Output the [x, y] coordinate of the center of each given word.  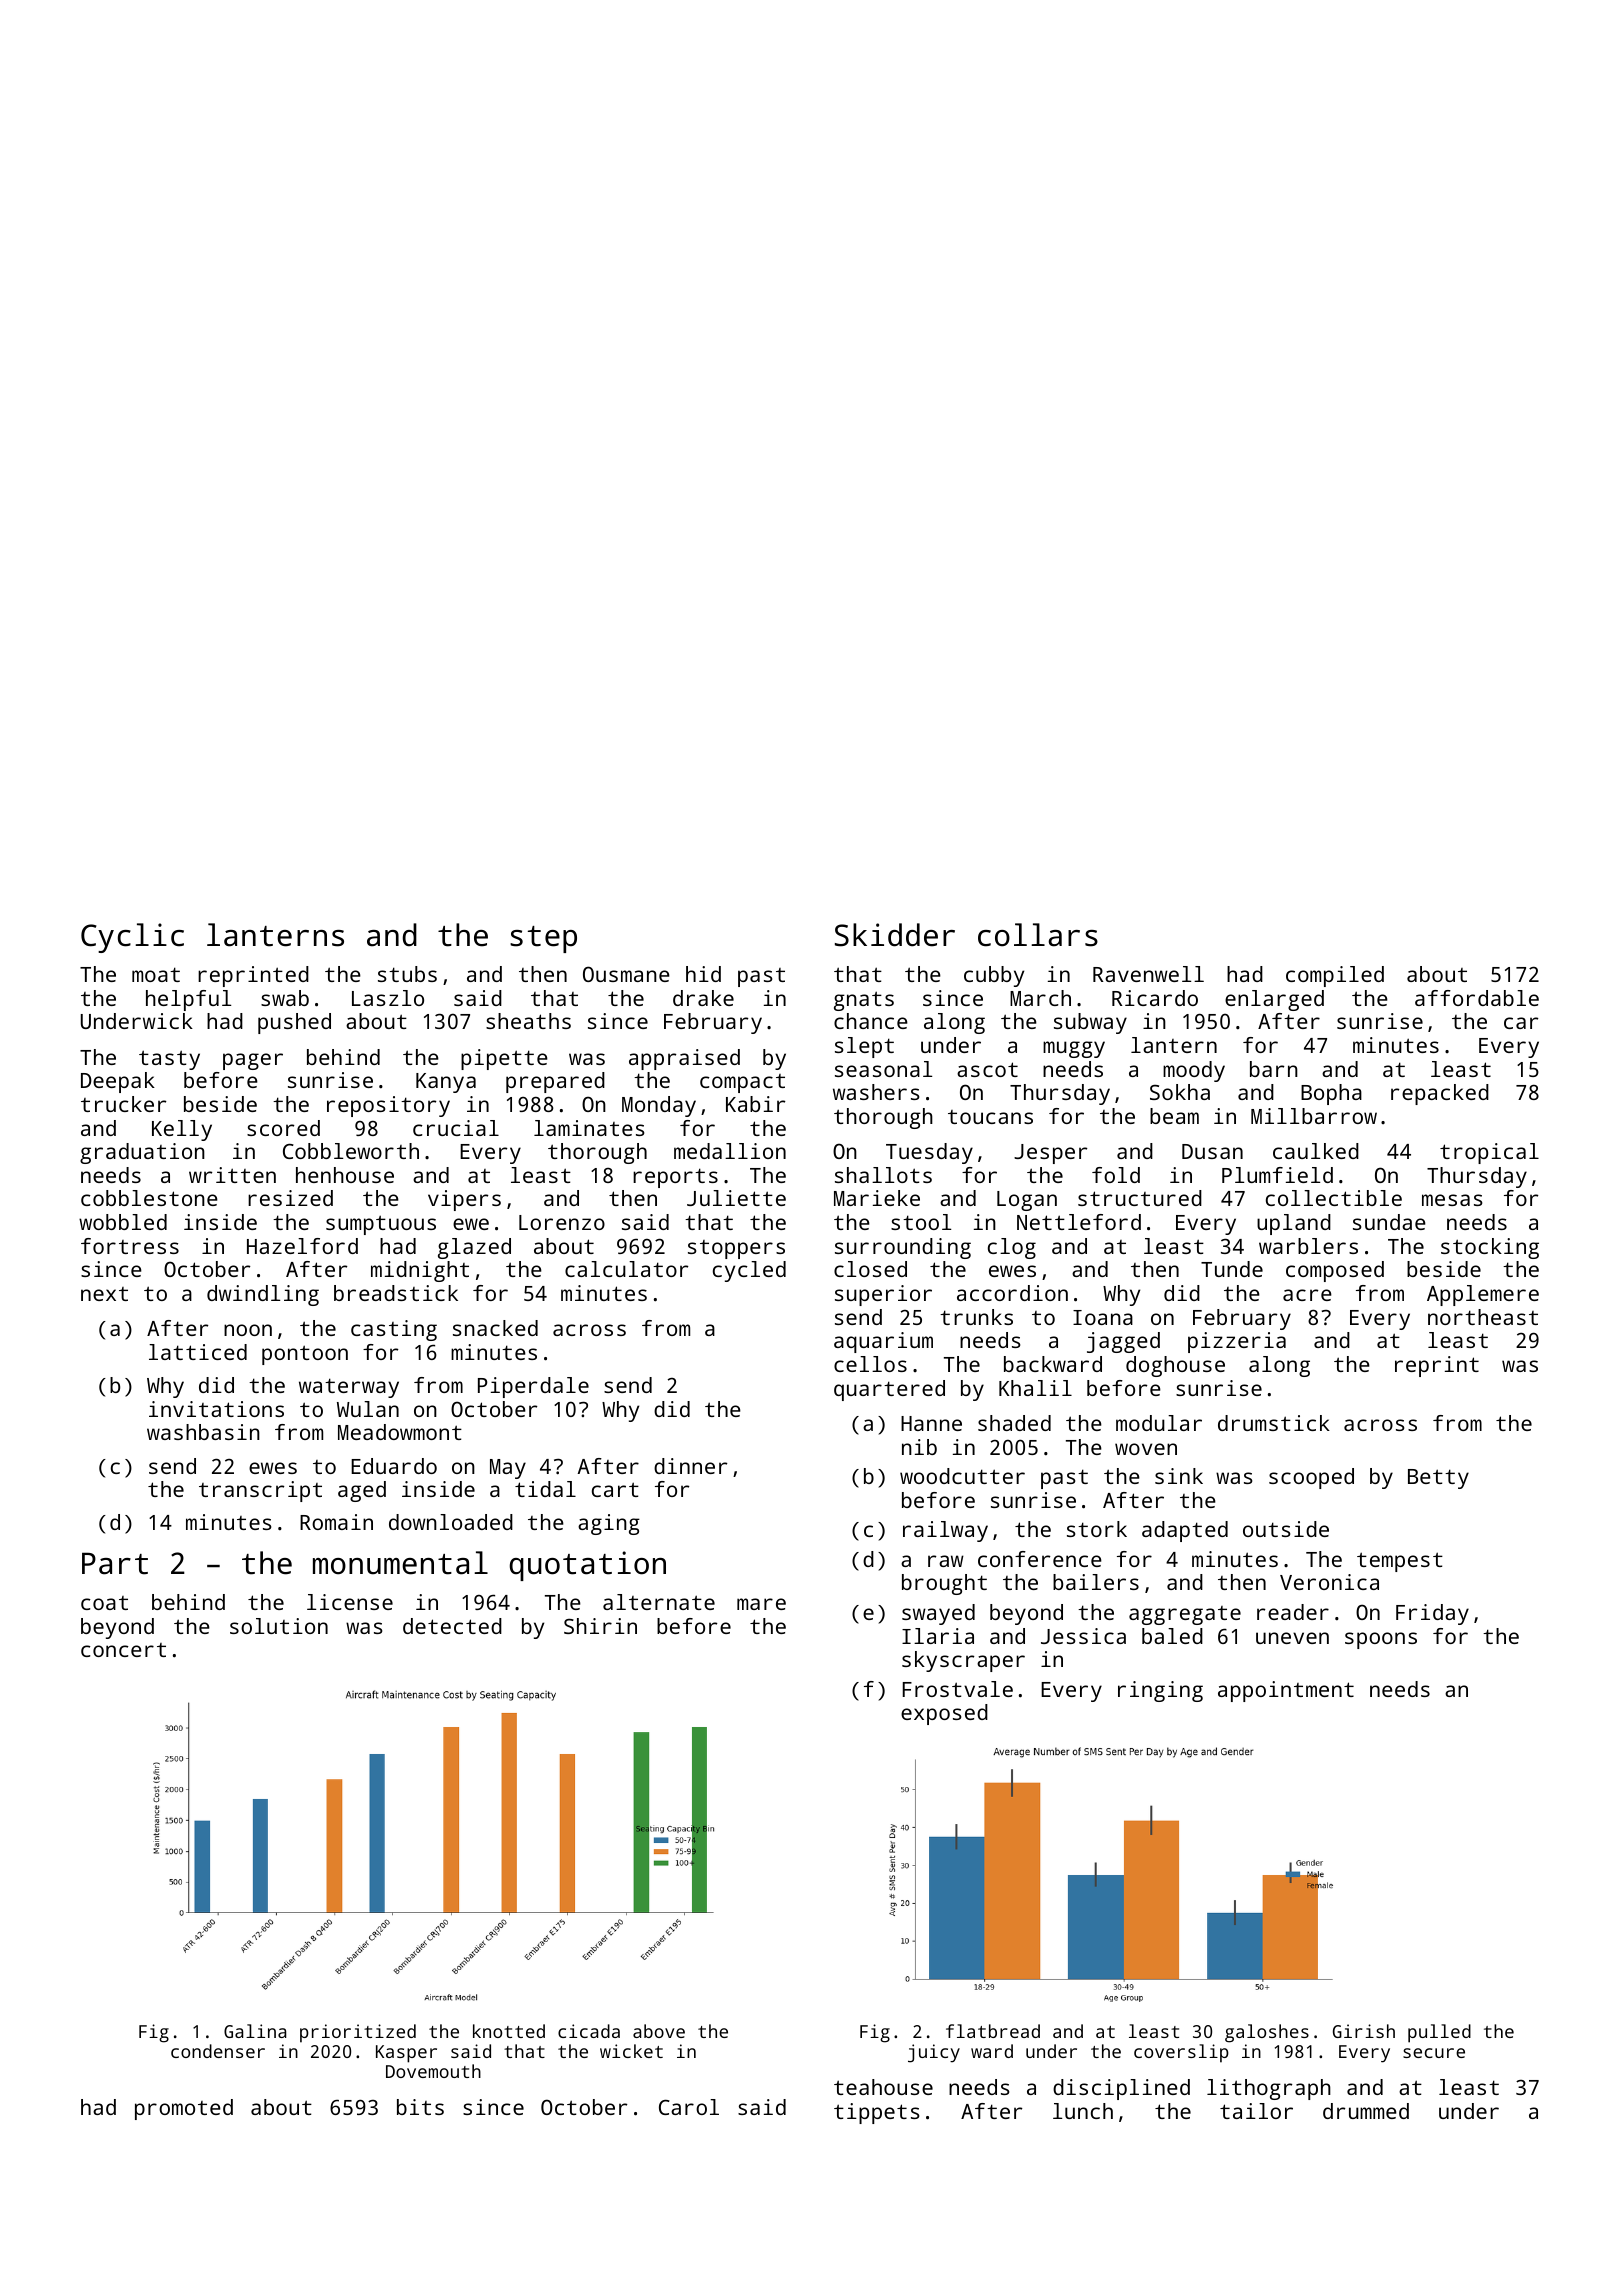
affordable [1477, 998]
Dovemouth [433, 2071]
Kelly [182, 1130]
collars [1038, 935]
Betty [1438, 1479]
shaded [1014, 1423]
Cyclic [132, 938]
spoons [1381, 1640]
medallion [730, 1151]
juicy [934, 2053]
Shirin [600, 1626]
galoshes [1267, 2033]
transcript [260, 1491]
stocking [1490, 1248]
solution [279, 1626]
